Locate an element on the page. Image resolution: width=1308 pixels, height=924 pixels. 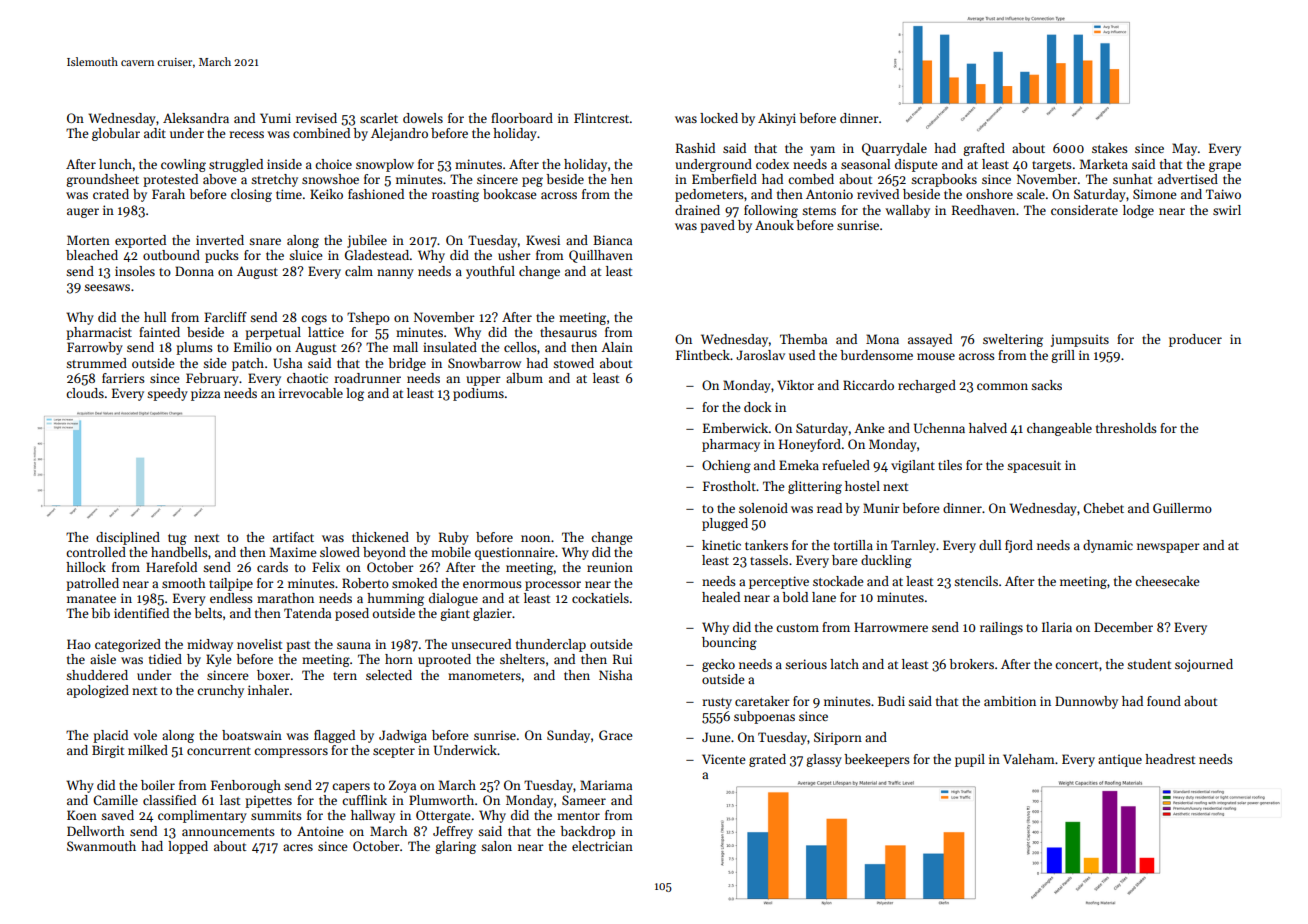
used is located at coordinates (802, 355).
